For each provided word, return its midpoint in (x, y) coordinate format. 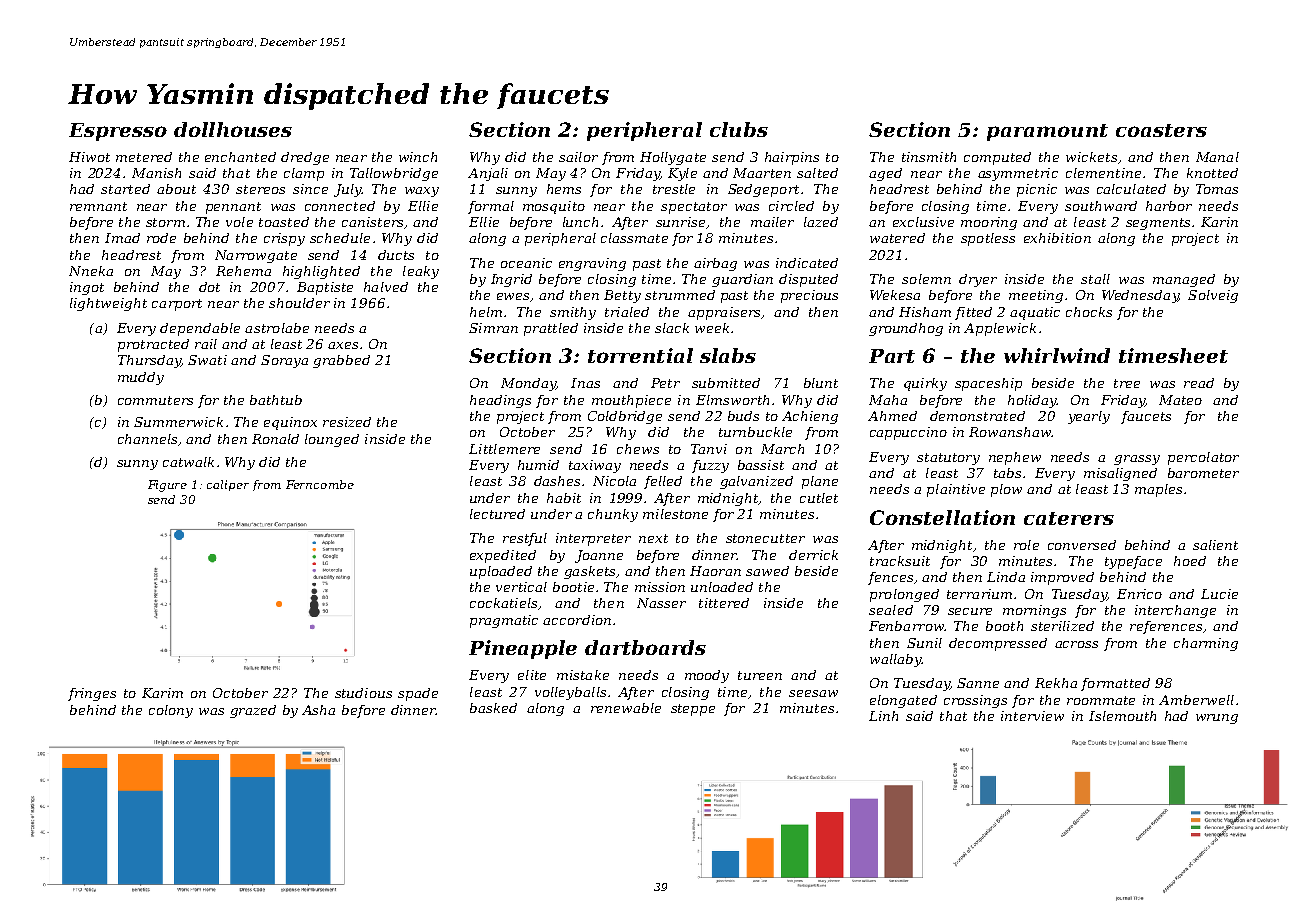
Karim (162, 693)
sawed (767, 571)
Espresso (118, 132)
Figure (167, 486)
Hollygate (673, 158)
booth (1004, 626)
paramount (1047, 132)
